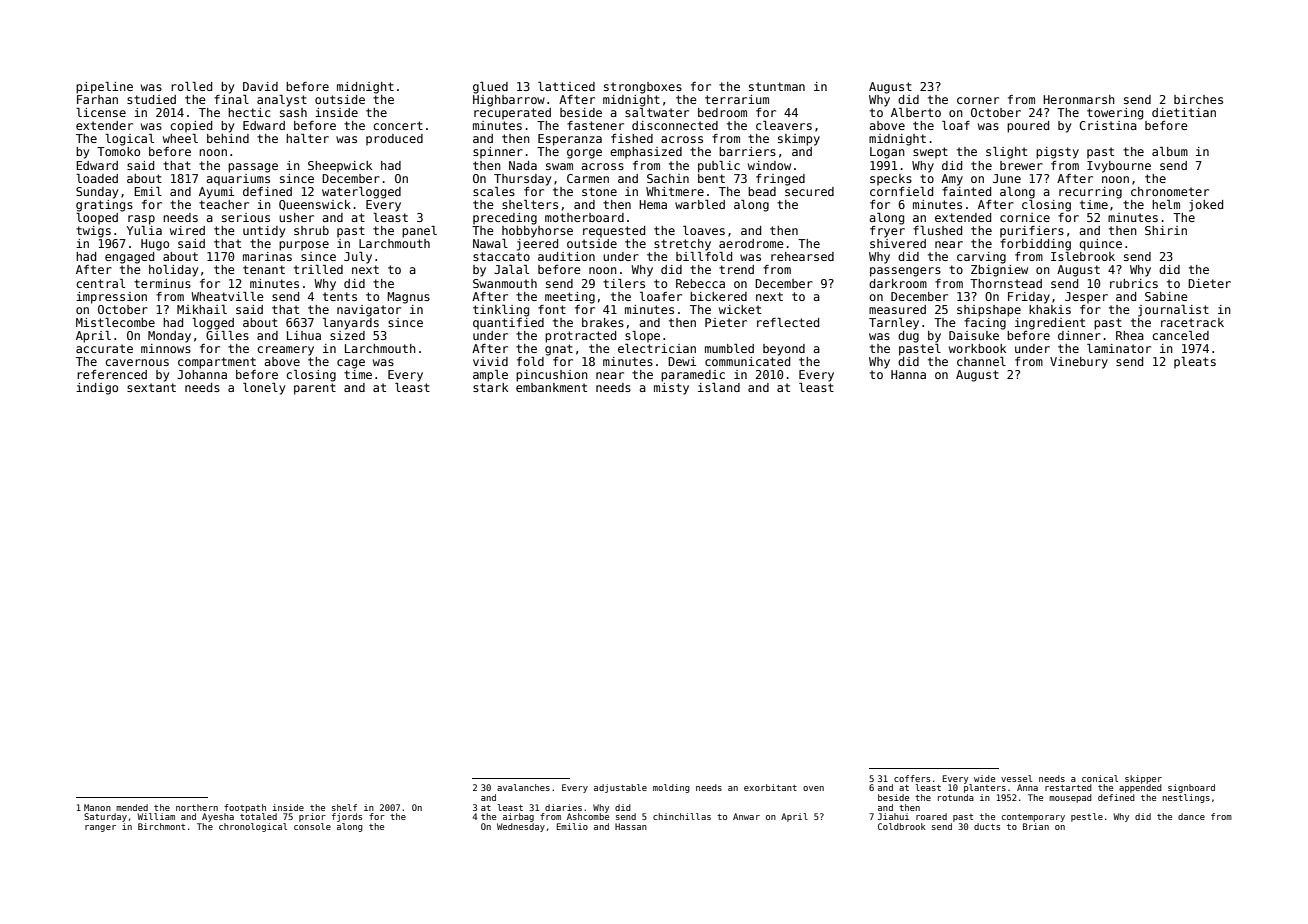 This screenshot has width=1308, height=924. I want to click on Logan, so click(887, 153).
